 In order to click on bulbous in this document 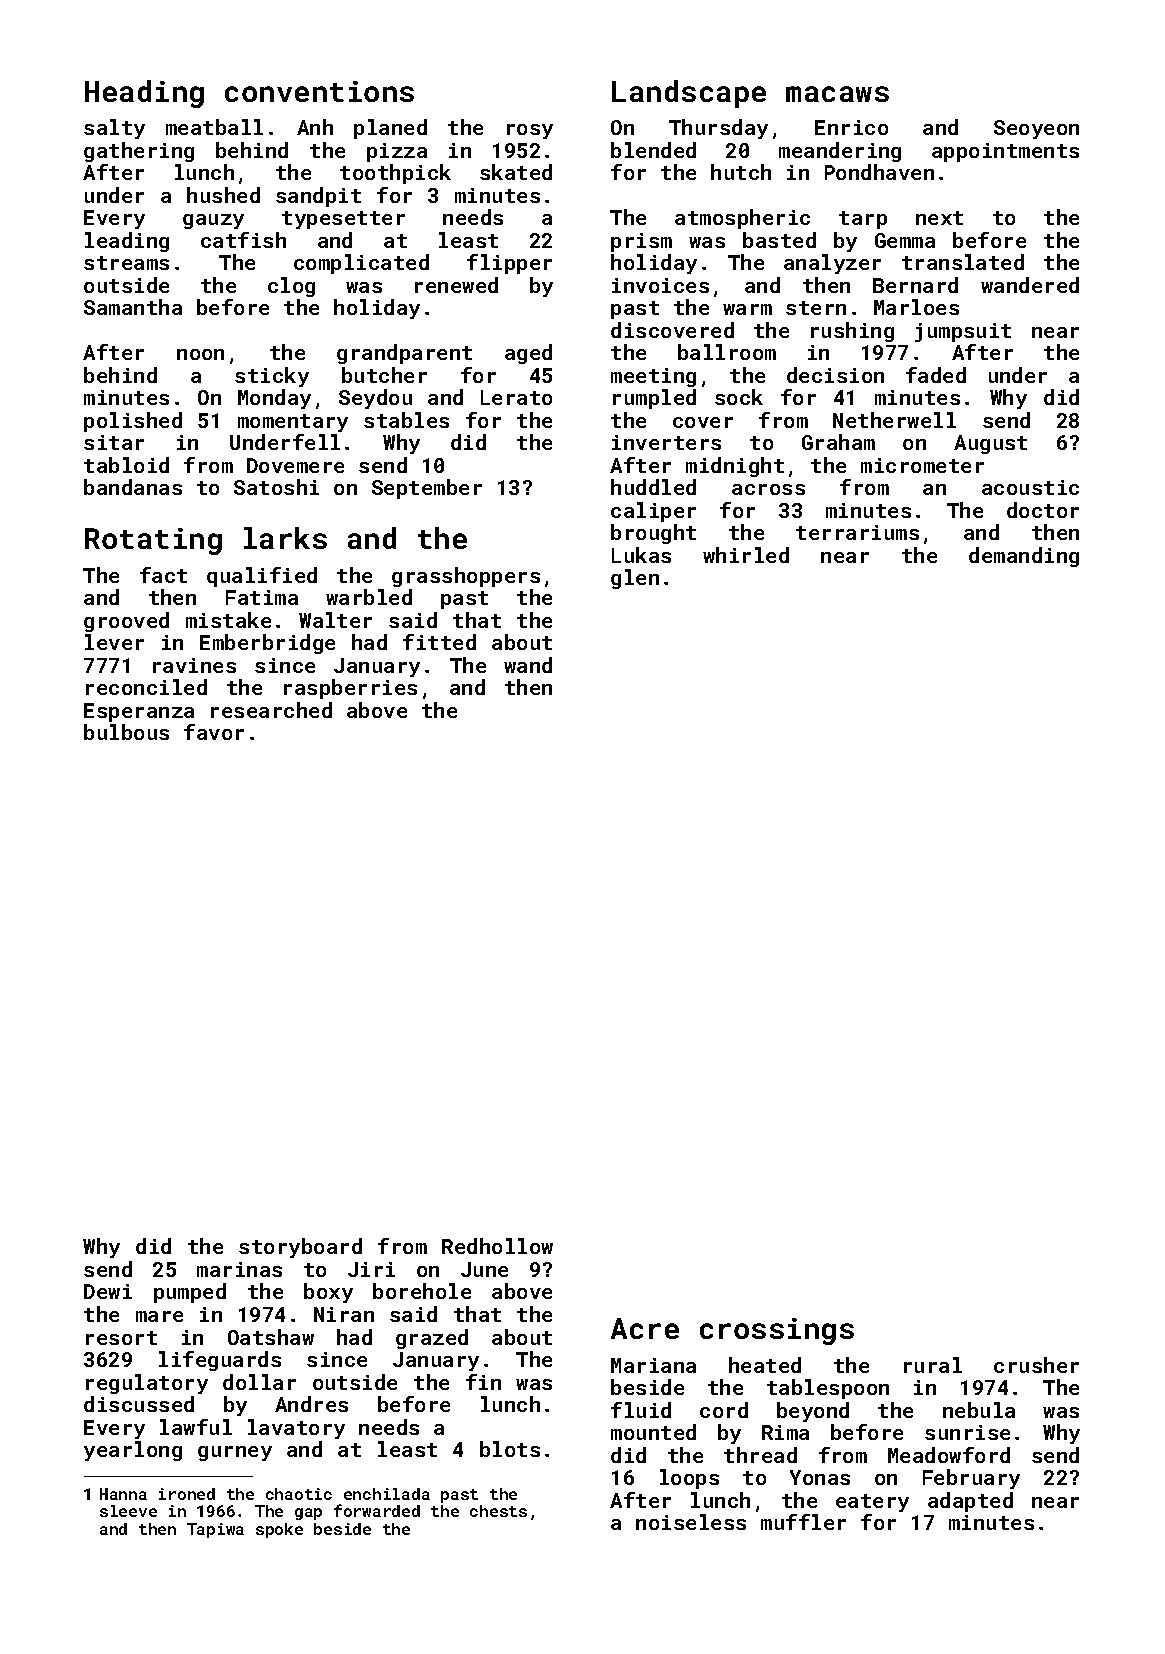, I will do `click(126, 732)`.
